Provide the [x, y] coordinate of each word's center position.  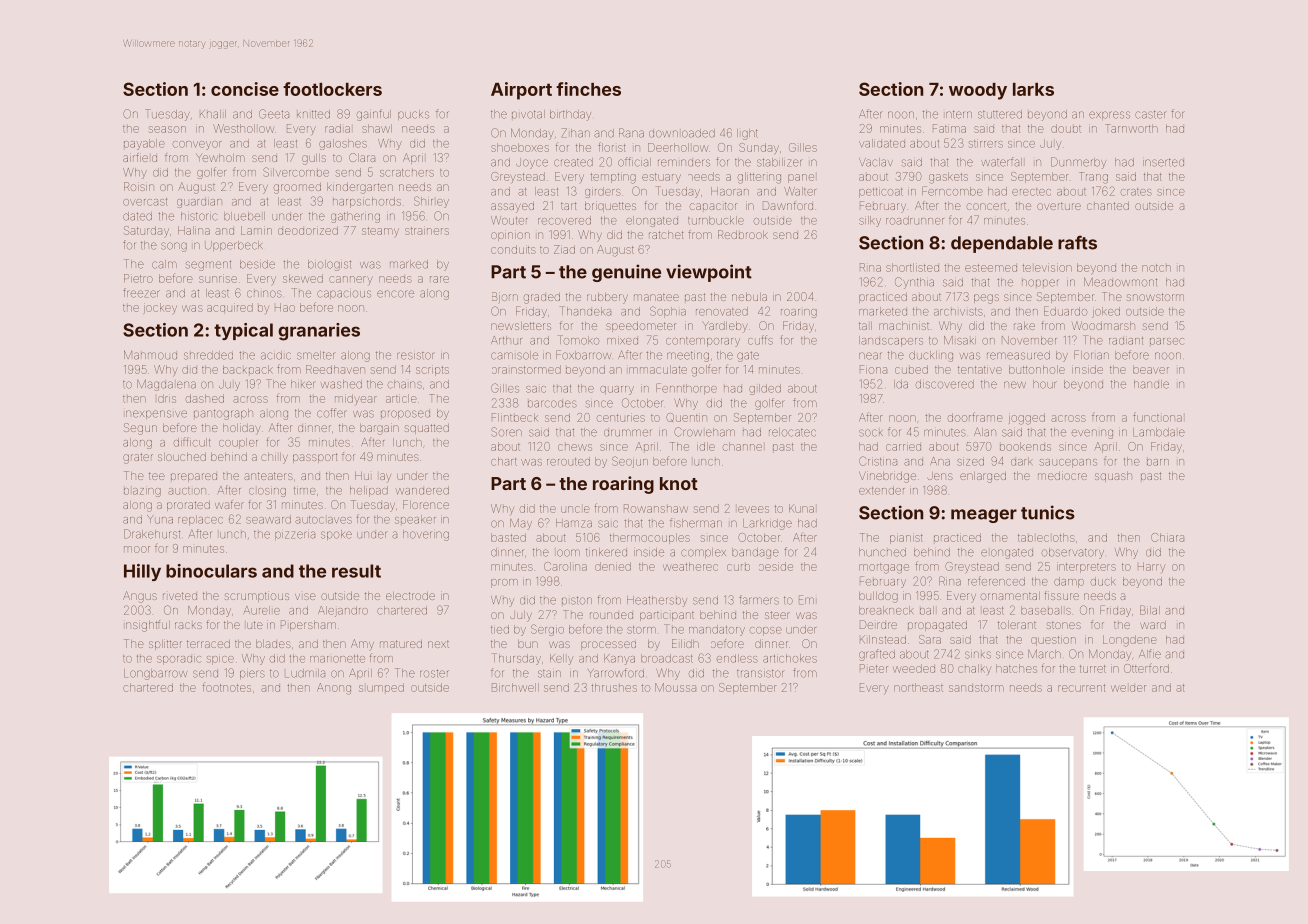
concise [245, 89]
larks [1033, 89]
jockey [160, 308]
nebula [749, 297]
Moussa [675, 687]
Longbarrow [155, 674]
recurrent [1081, 688]
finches [588, 89]
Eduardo [1065, 311]
